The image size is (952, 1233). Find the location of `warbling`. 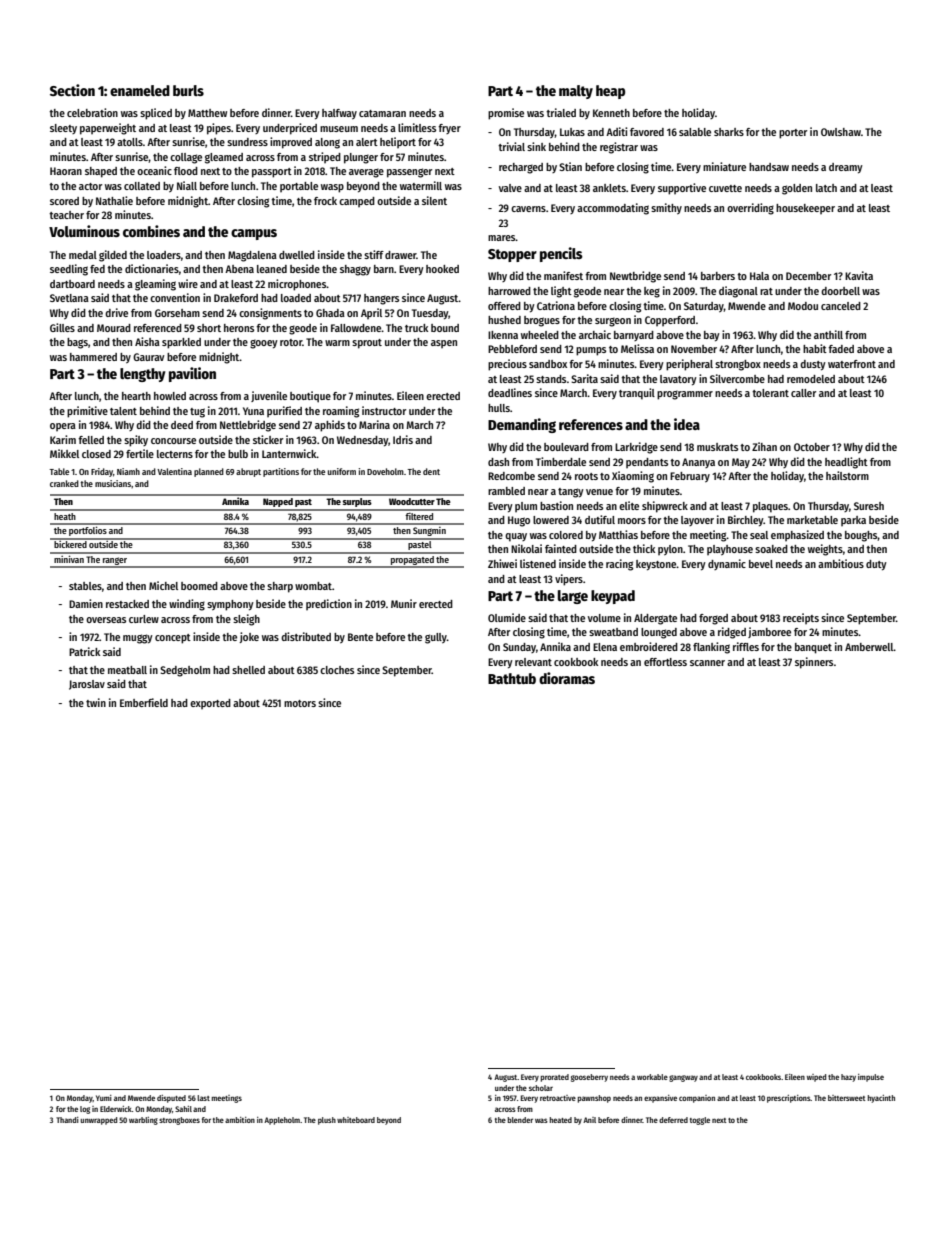

warbling is located at coordinates (143, 1121).
